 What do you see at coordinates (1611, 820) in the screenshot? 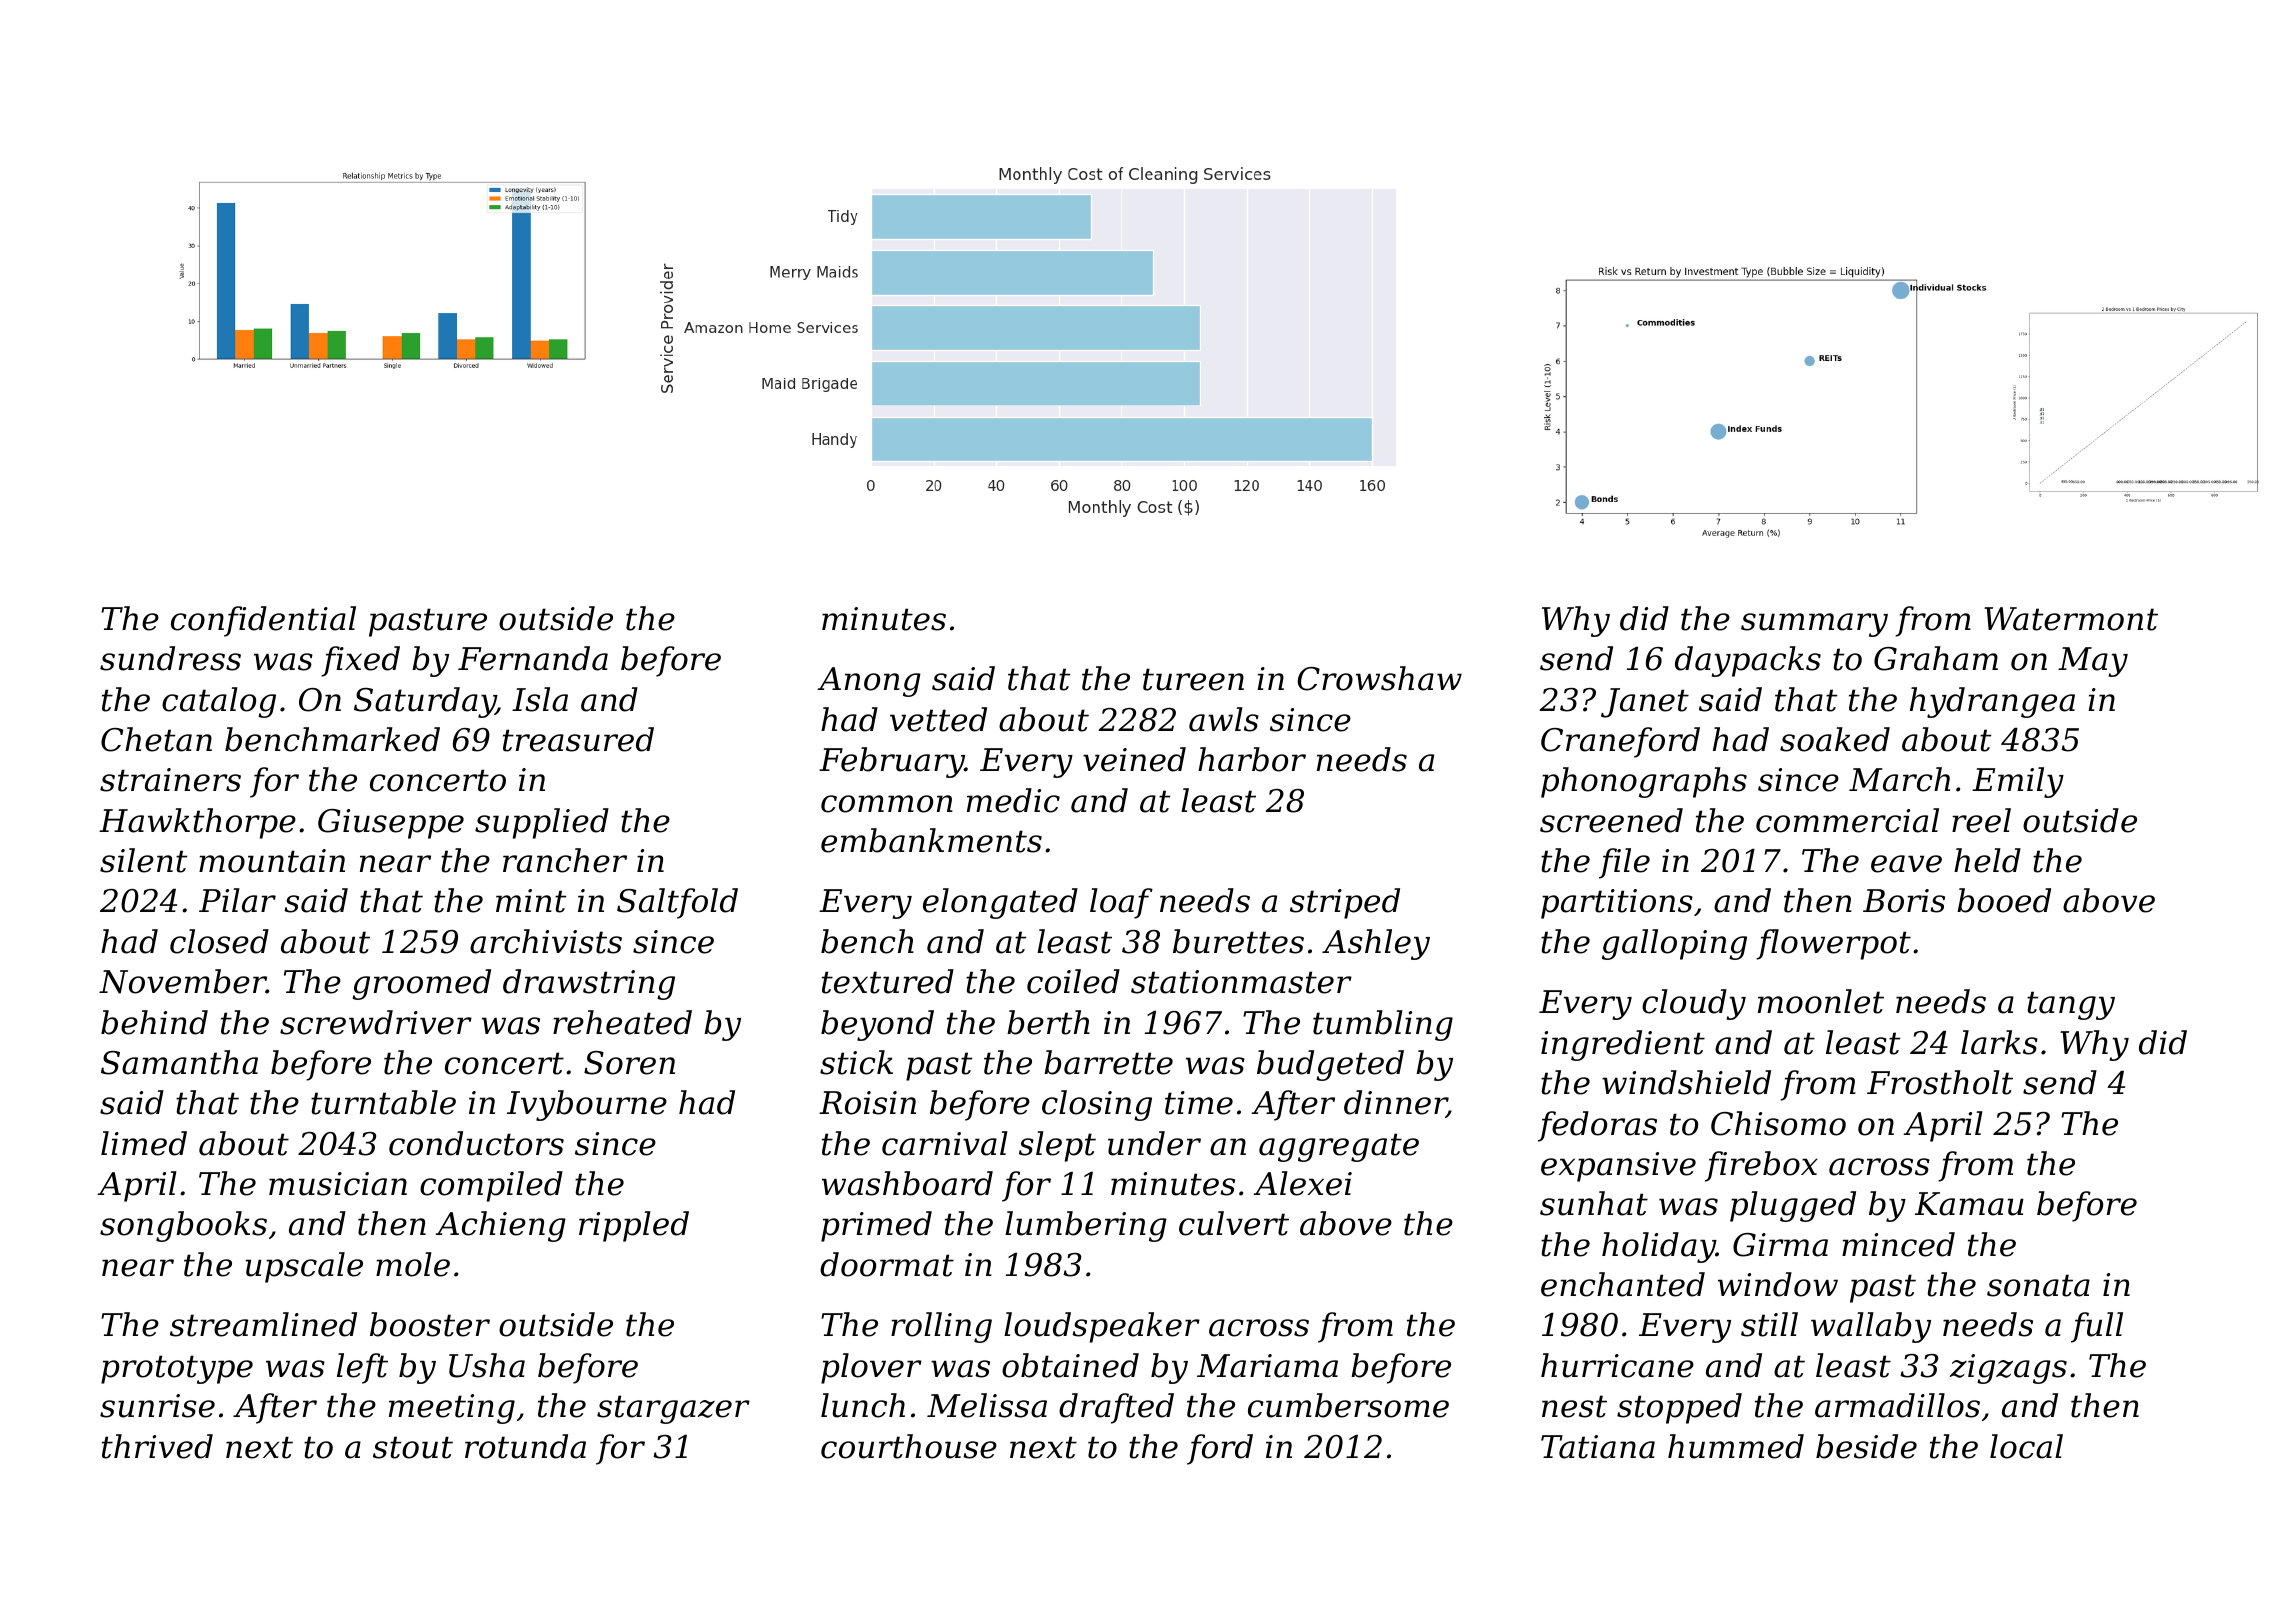
I see `screened` at bounding box center [1611, 820].
